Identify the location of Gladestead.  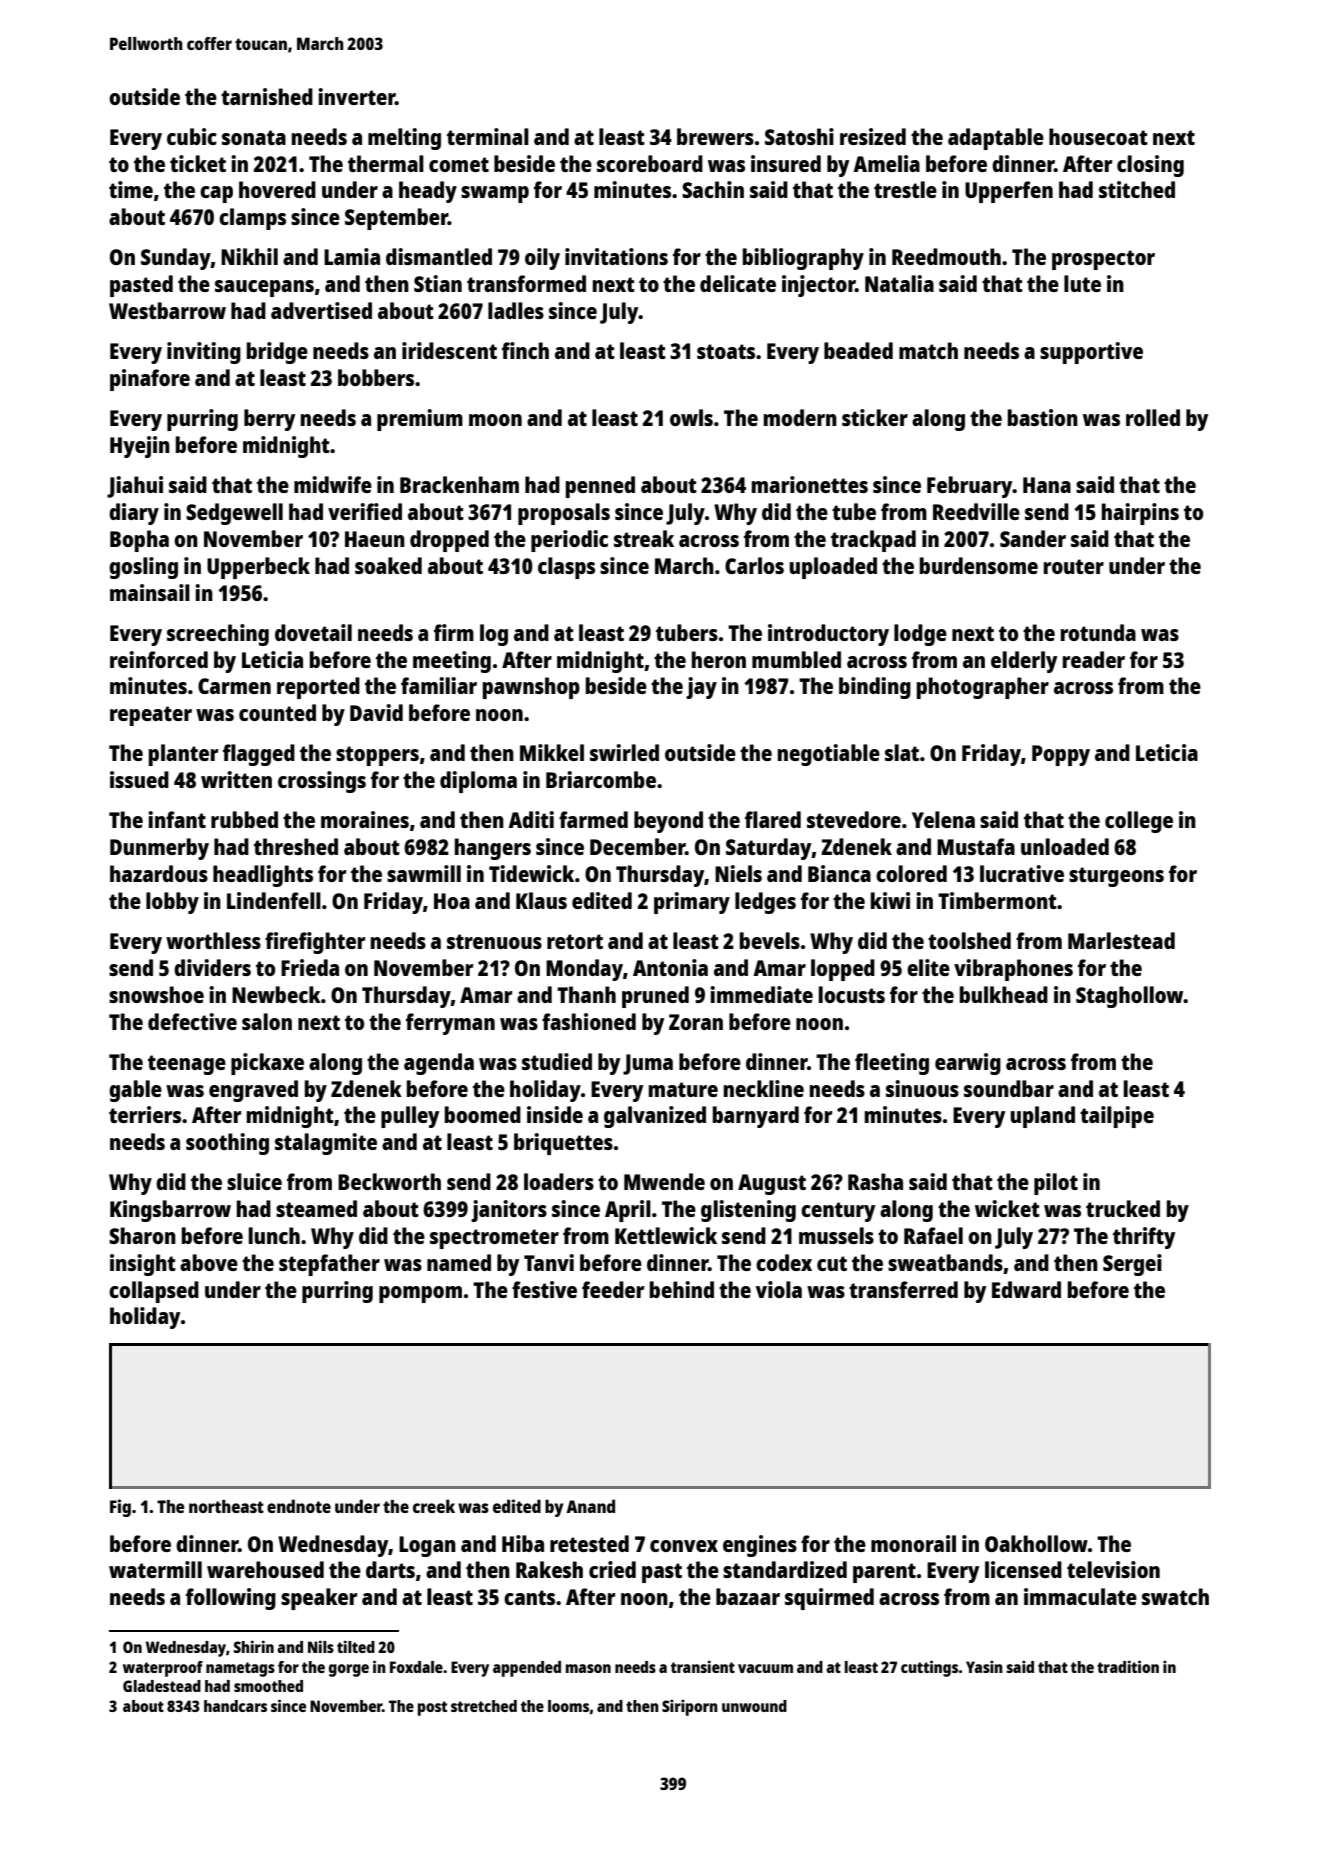
(162, 1686).
